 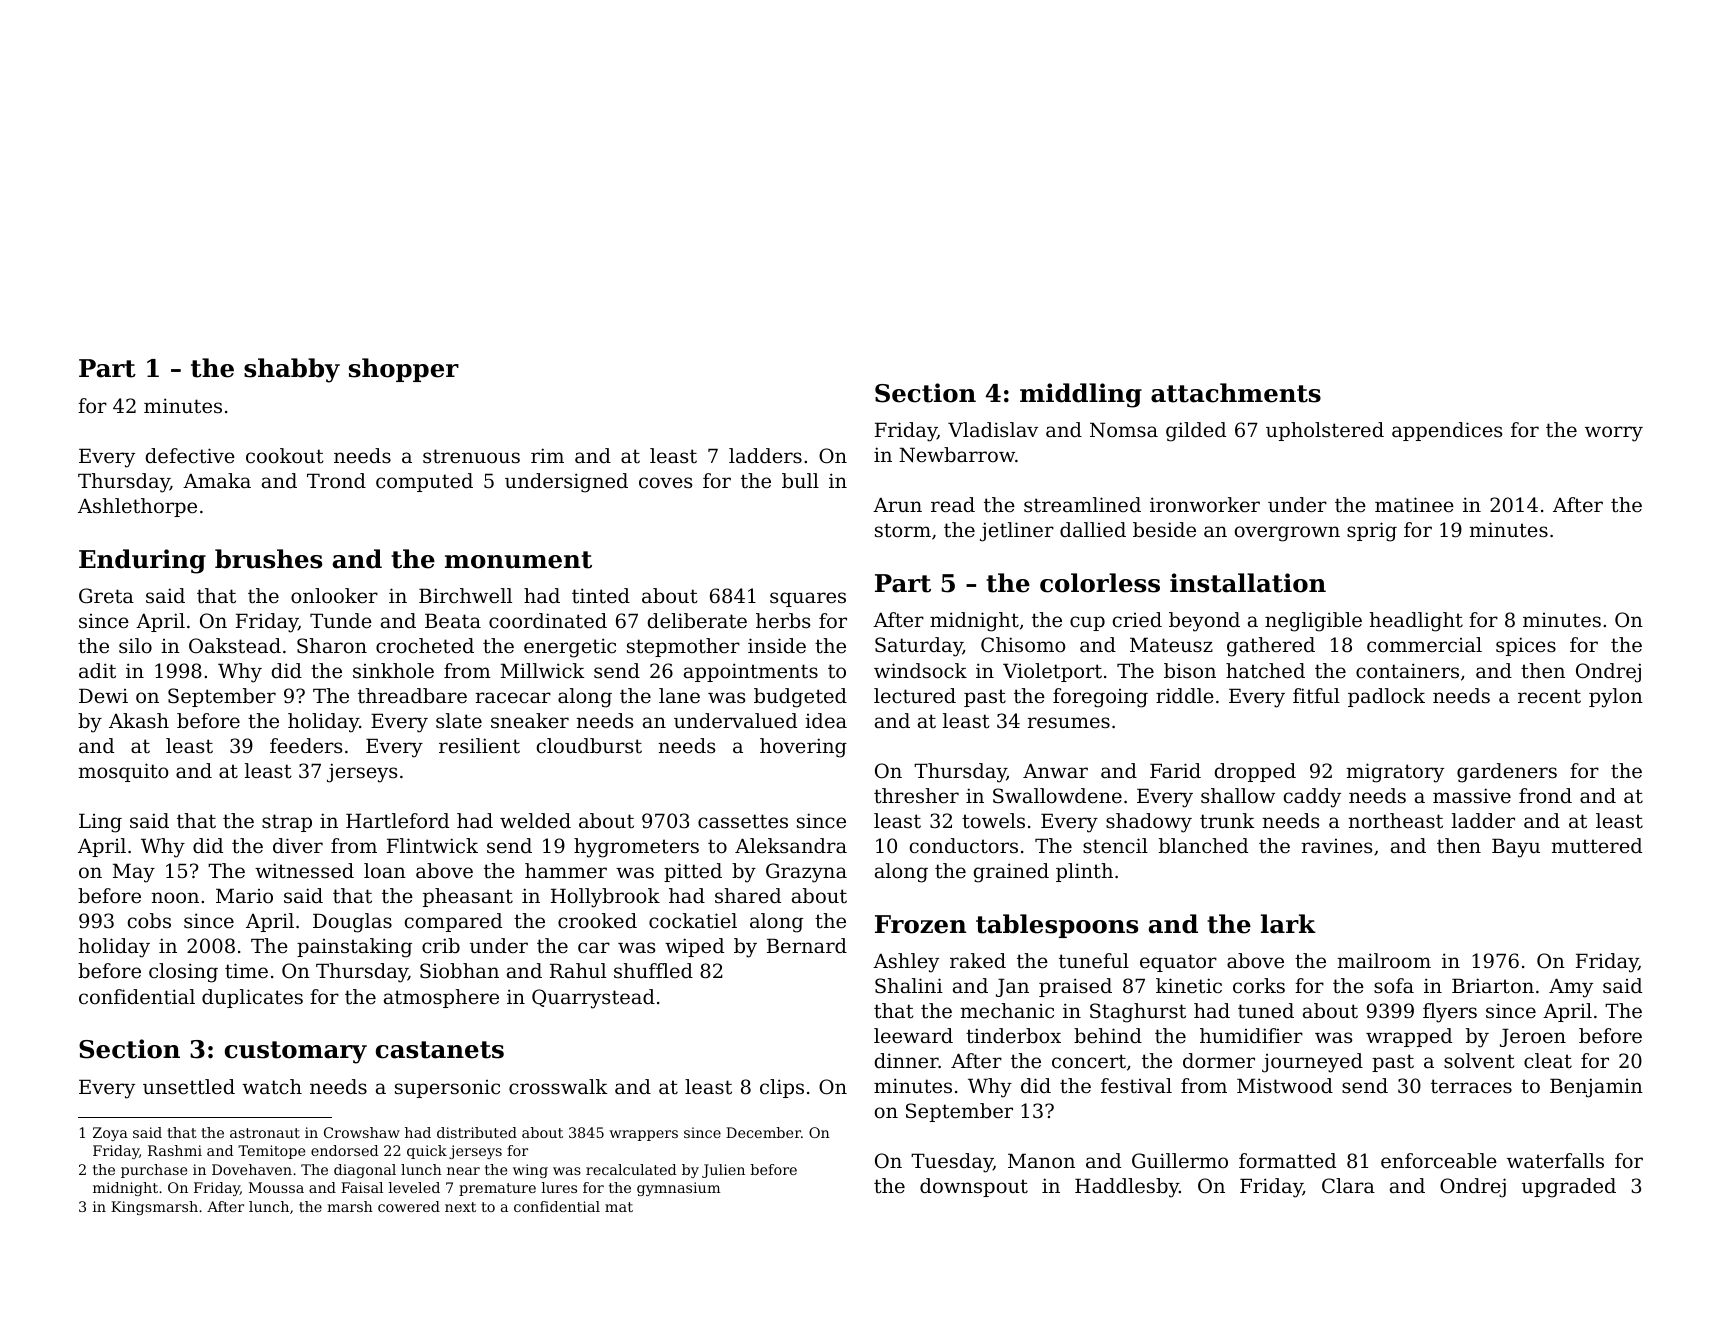 I want to click on attachments, so click(x=1236, y=393).
